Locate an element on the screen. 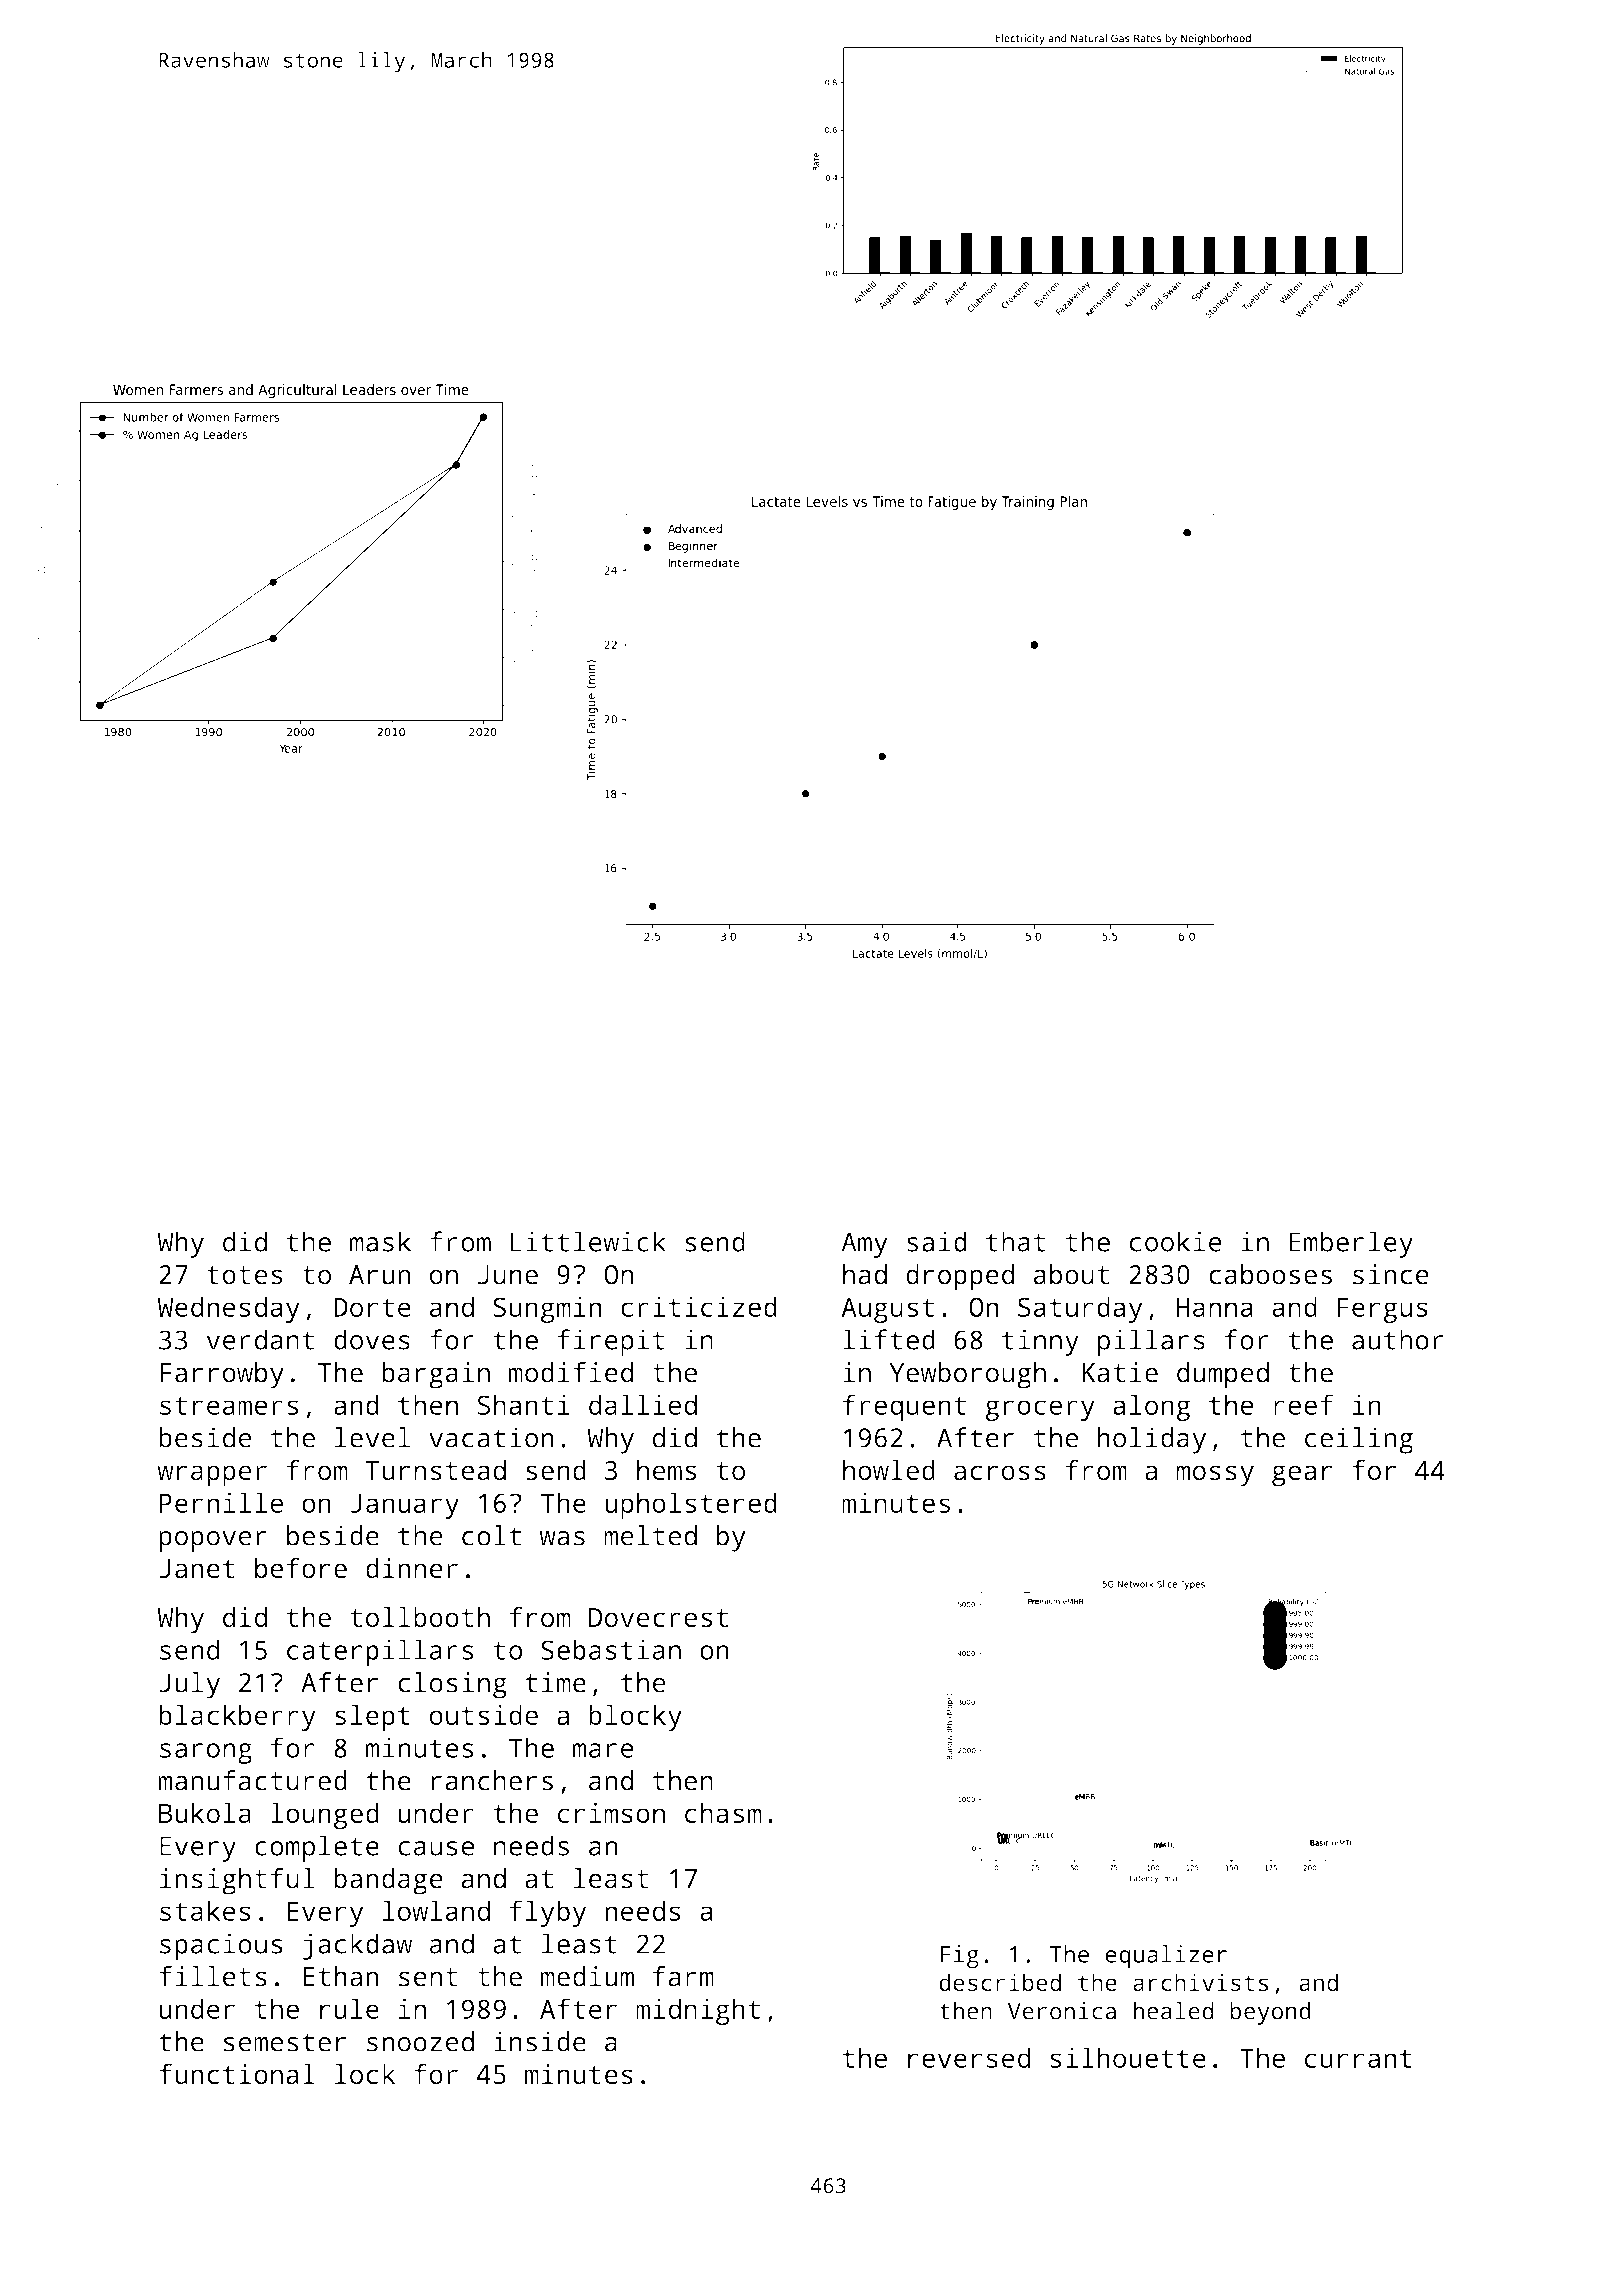 Image resolution: width=1620 pixels, height=2292 pixels. Amy is located at coordinates (864, 1245).
